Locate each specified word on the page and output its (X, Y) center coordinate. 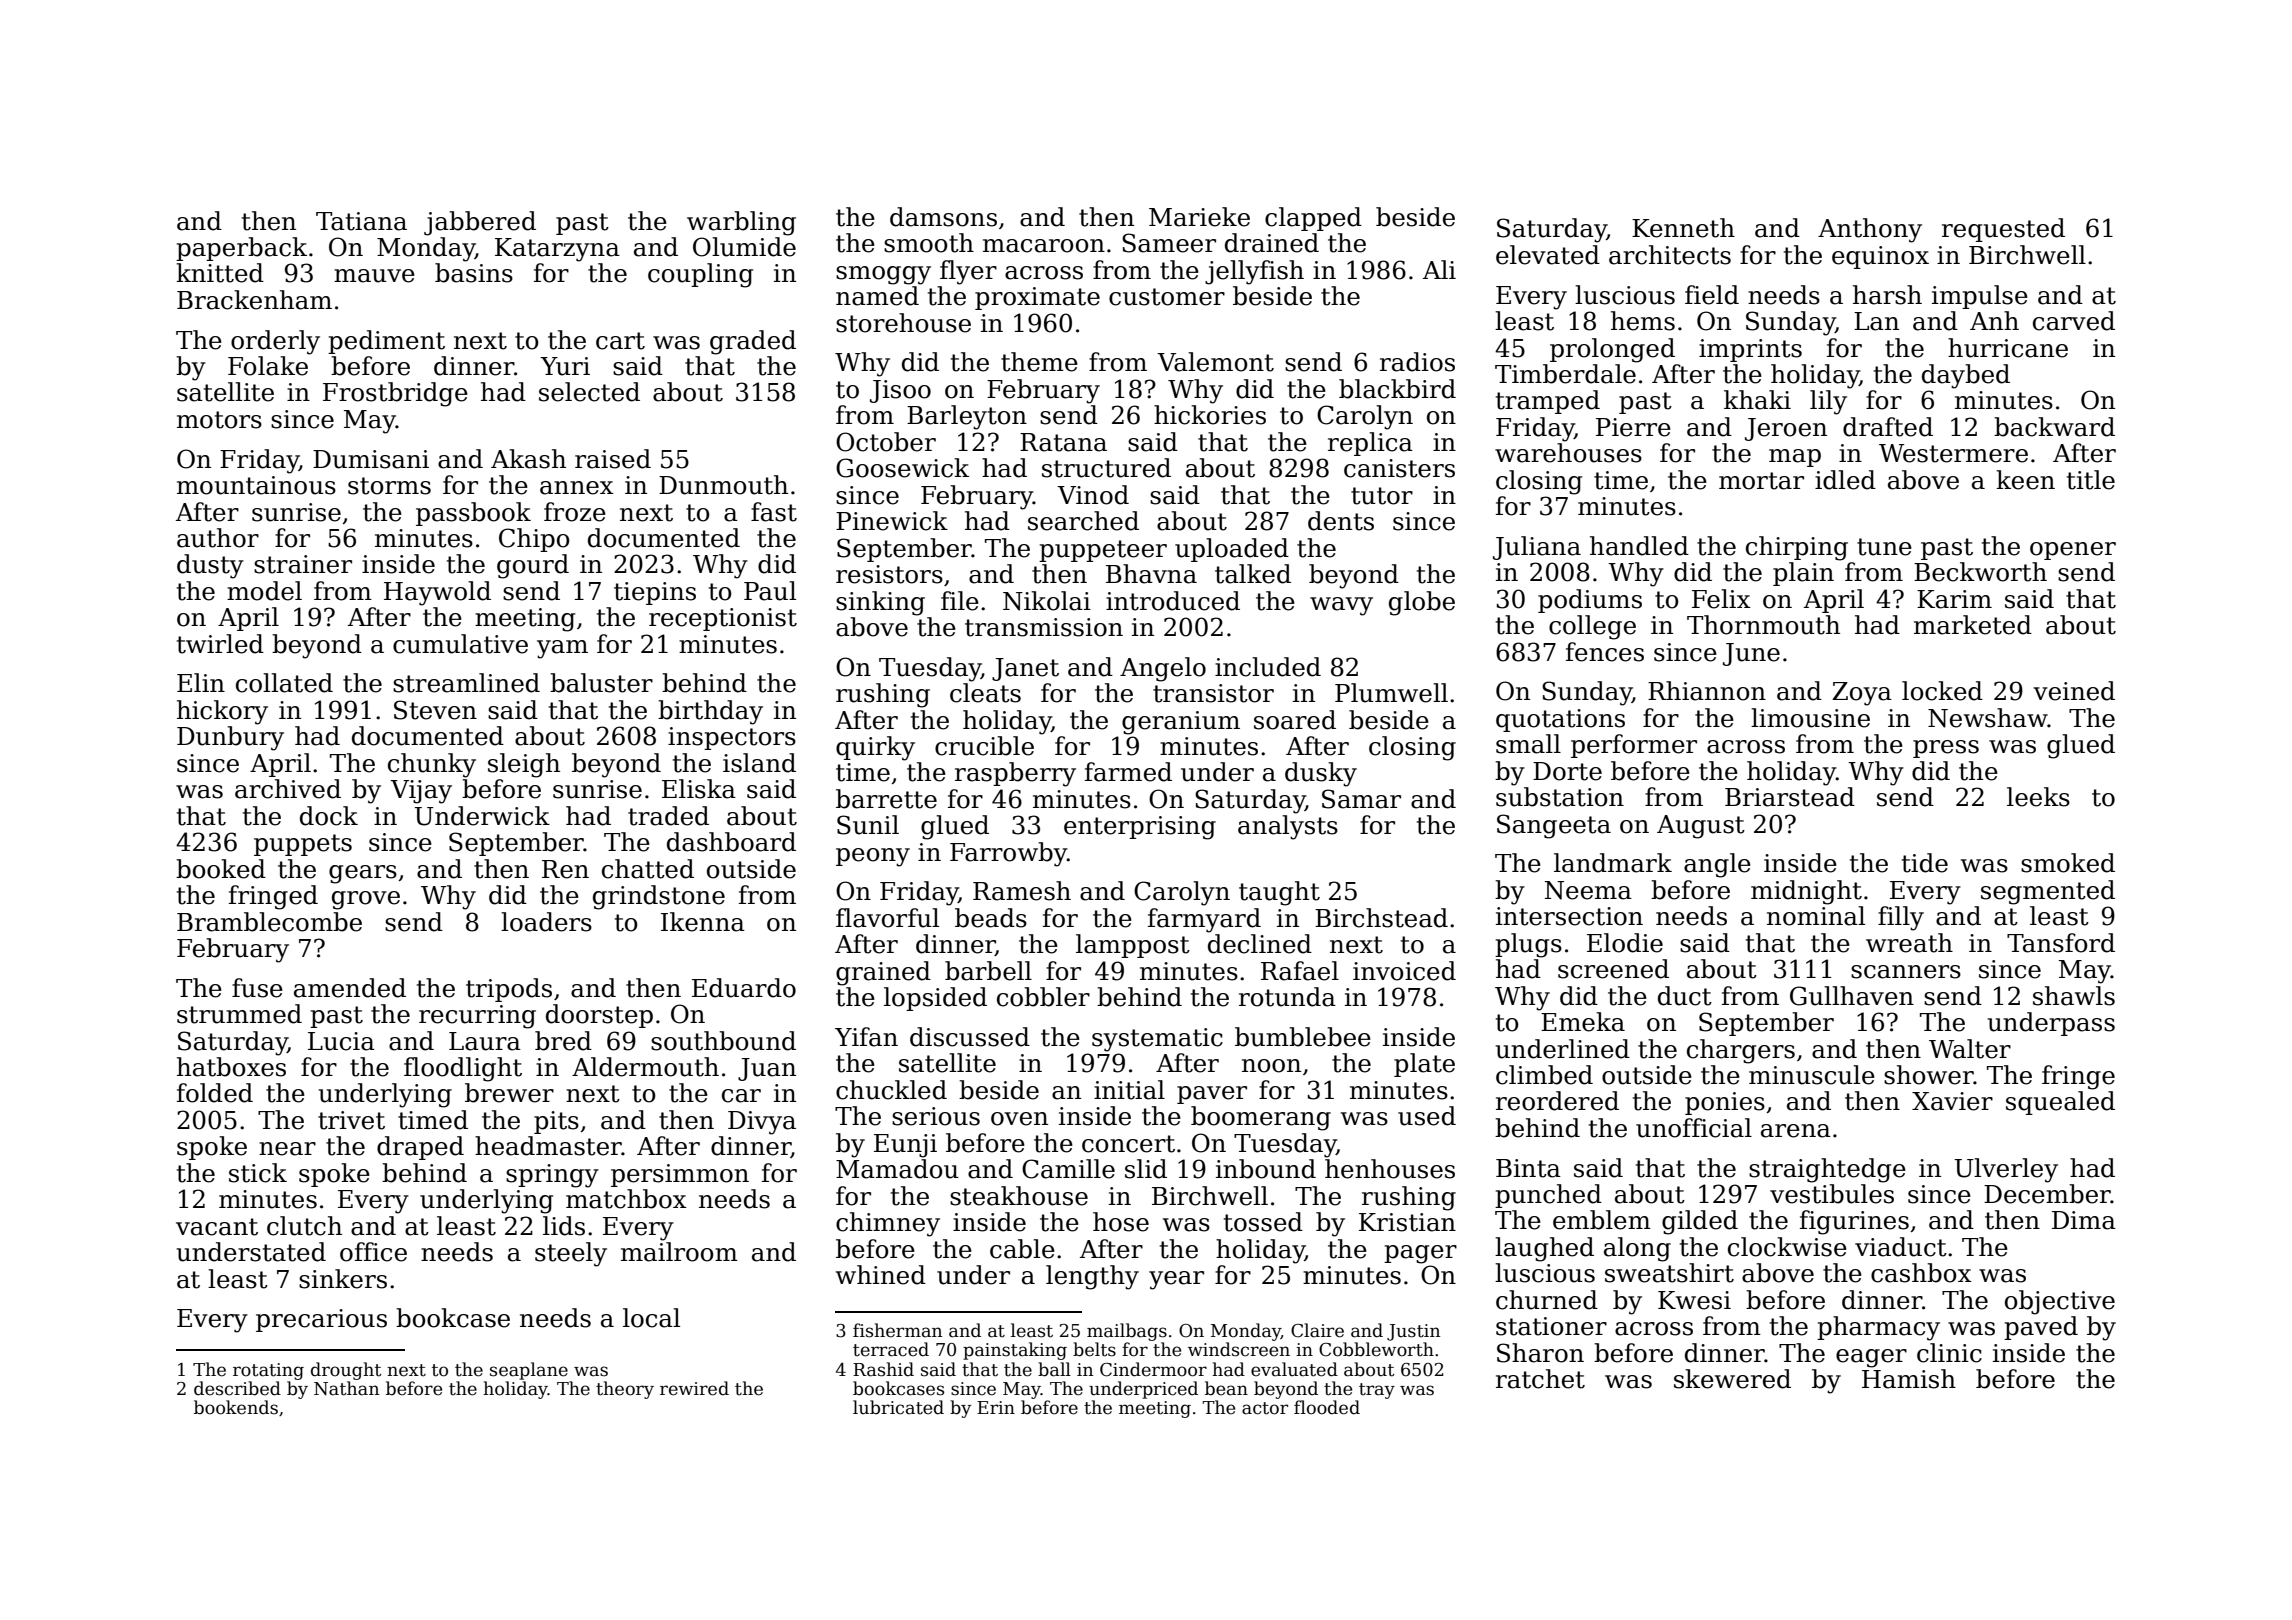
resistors (889, 574)
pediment (386, 342)
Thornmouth (1763, 625)
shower (1929, 1075)
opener (2073, 551)
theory (625, 1390)
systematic (1157, 1040)
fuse (257, 988)
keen (2025, 480)
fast (774, 512)
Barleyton (967, 417)
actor (1265, 1408)
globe (1422, 603)
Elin (201, 682)
